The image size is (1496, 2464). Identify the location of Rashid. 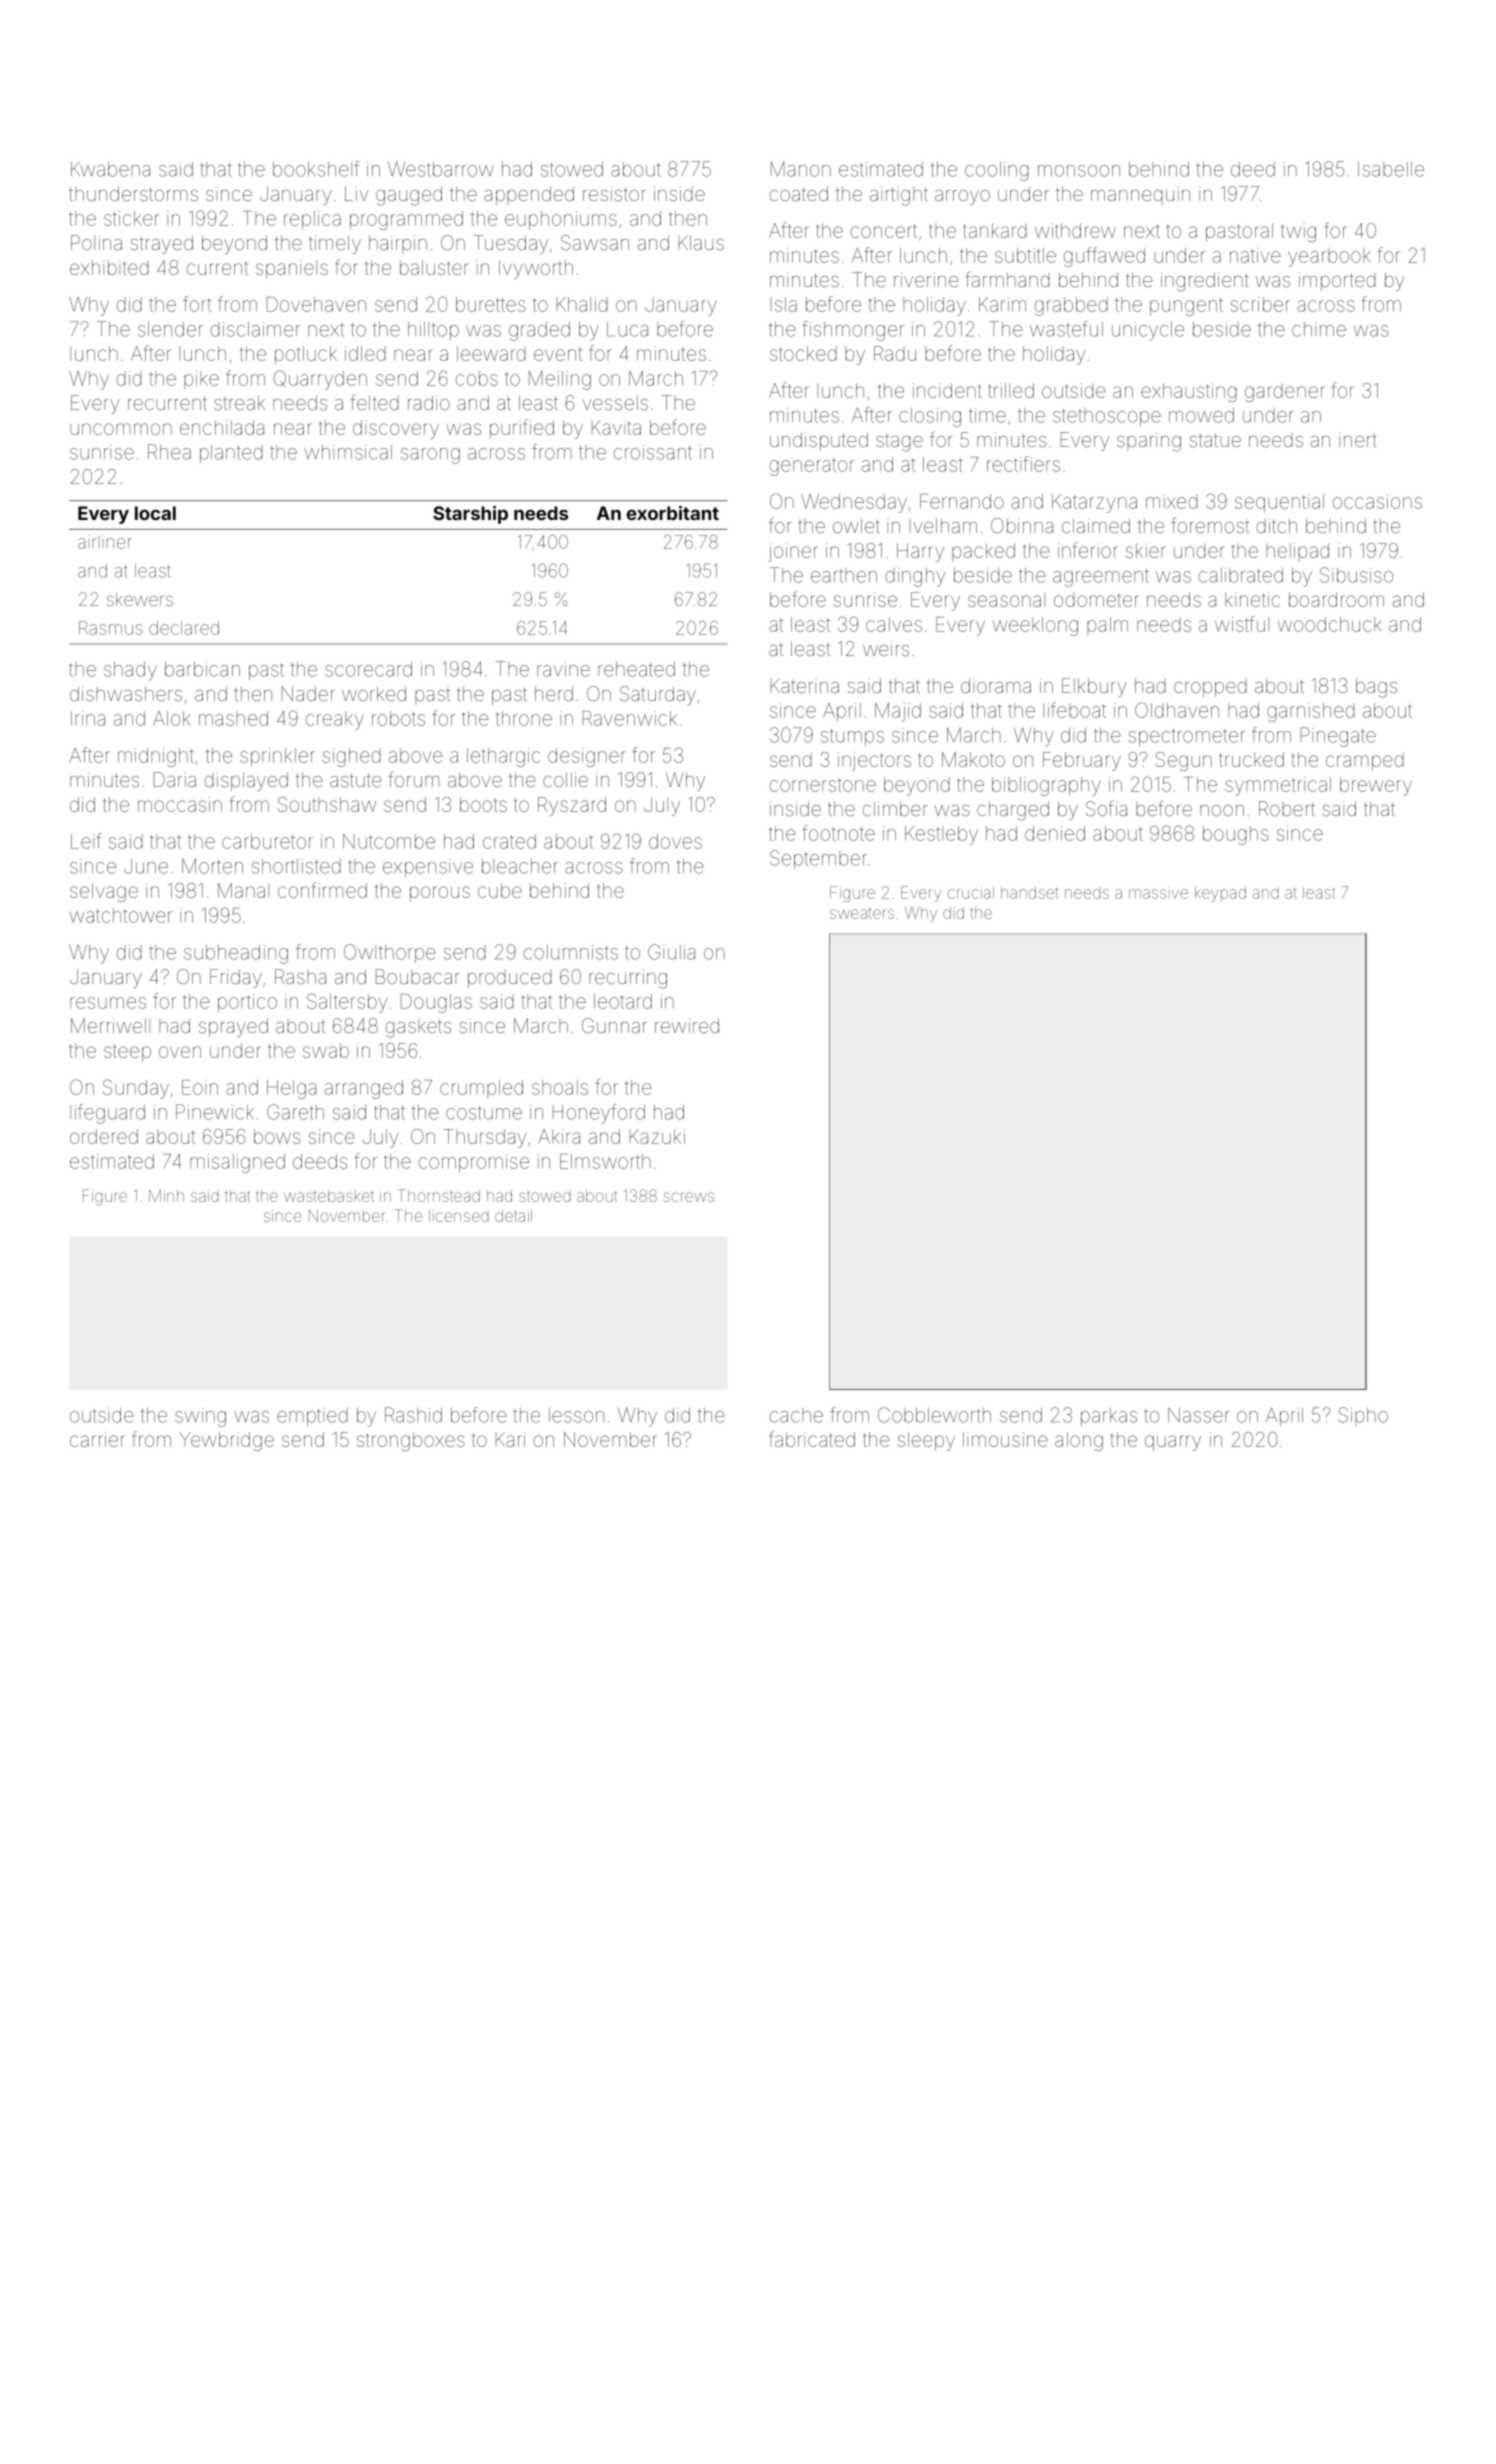
(413, 1415).
